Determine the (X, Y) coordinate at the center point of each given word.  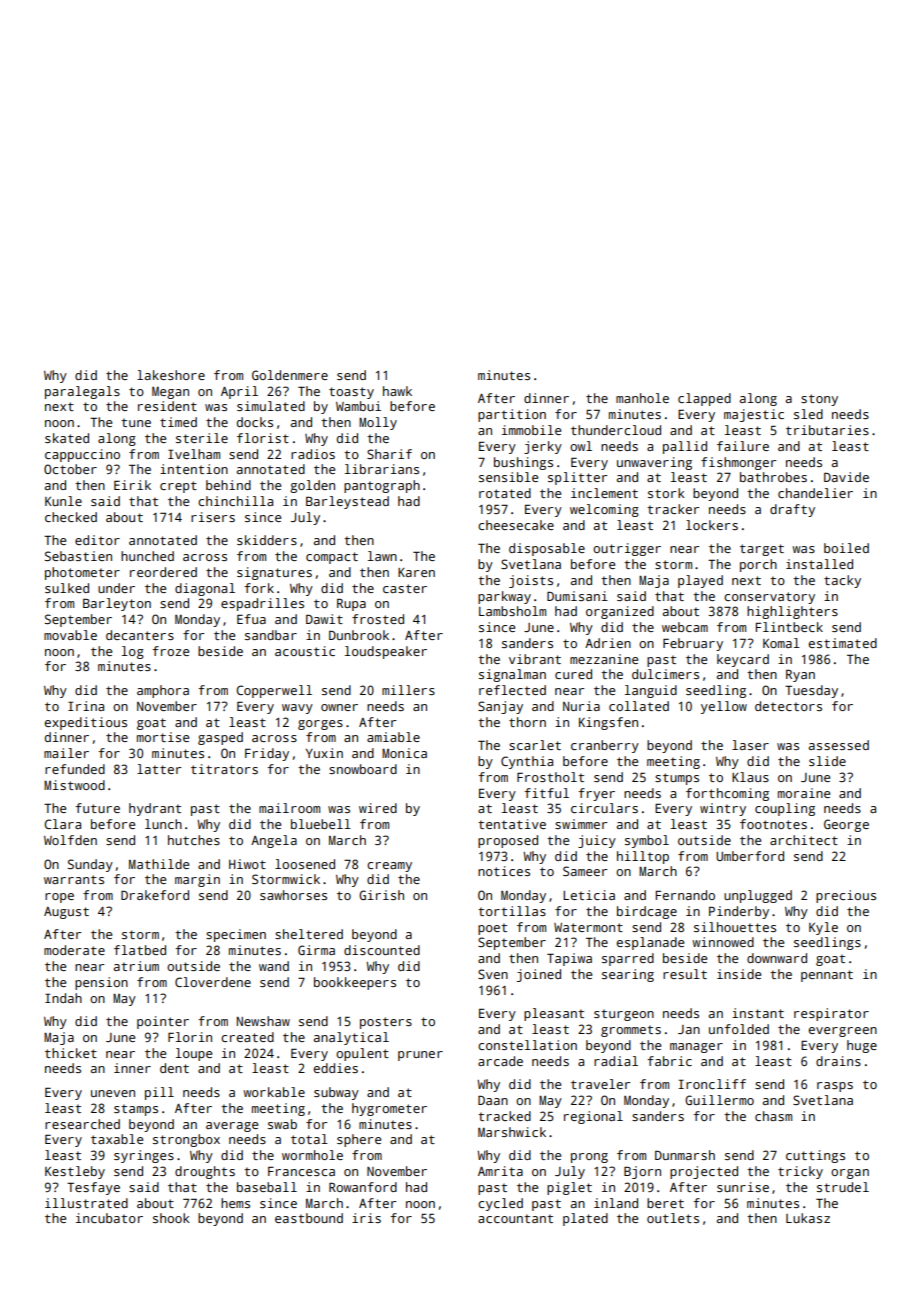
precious (846, 896)
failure (743, 446)
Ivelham (194, 454)
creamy (389, 867)
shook (171, 1218)
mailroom (289, 808)
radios (313, 454)
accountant (515, 1218)
